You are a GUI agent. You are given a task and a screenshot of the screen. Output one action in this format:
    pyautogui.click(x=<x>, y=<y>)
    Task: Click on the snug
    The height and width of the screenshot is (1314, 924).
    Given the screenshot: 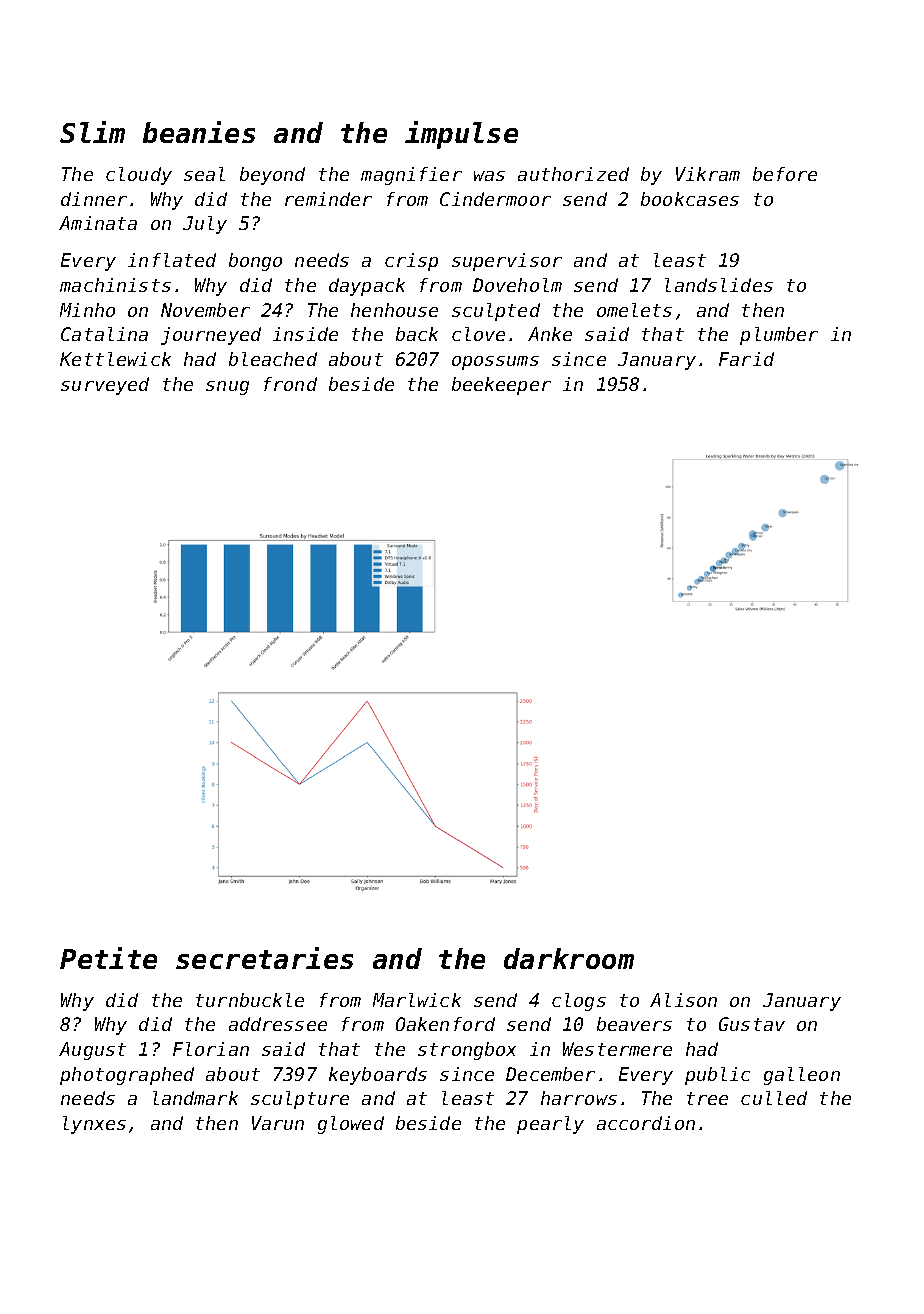 What is the action you would take?
    pyautogui.click(x=227, y=388)
